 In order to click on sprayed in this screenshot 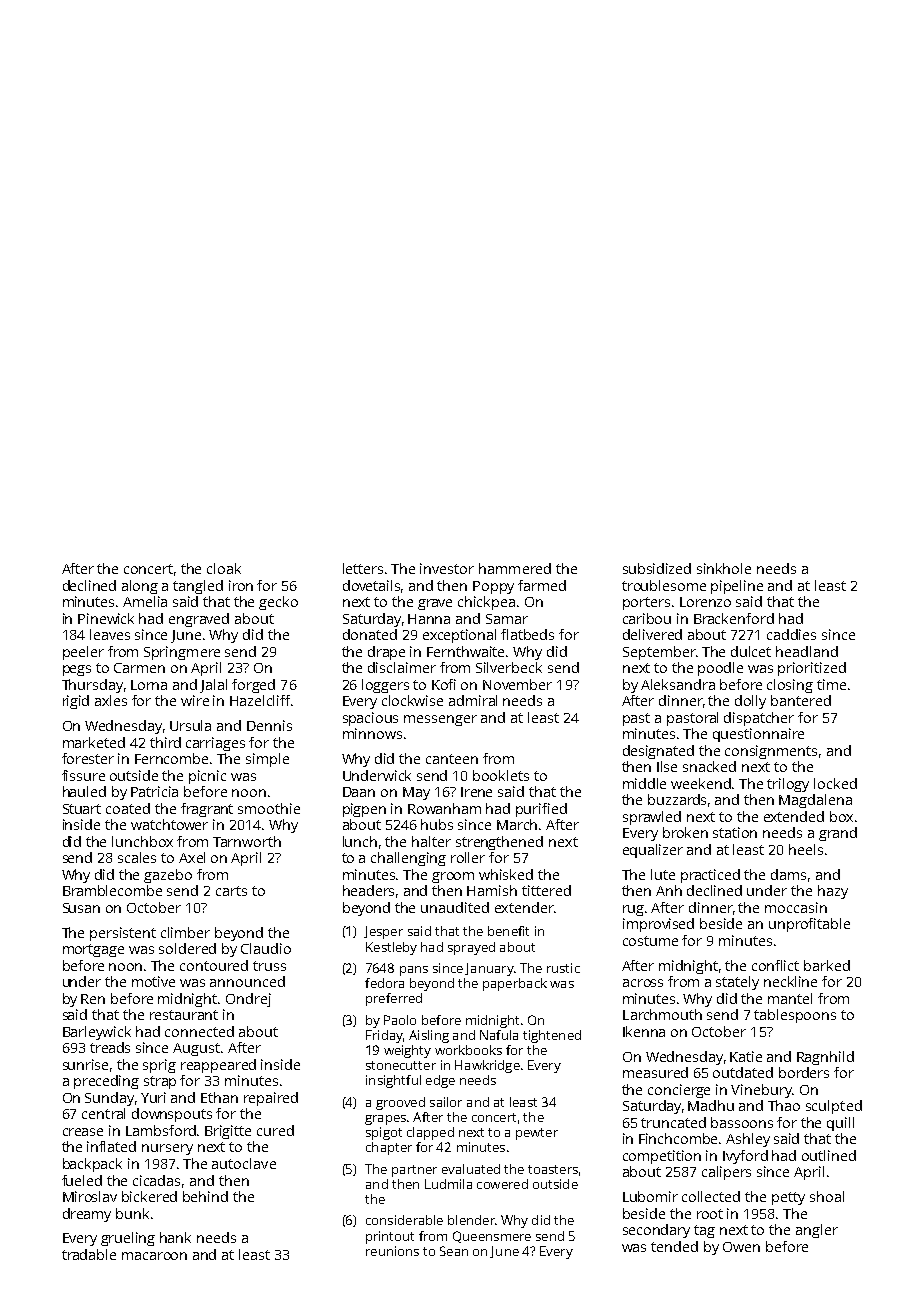, I will do `click(471, 948)`.
